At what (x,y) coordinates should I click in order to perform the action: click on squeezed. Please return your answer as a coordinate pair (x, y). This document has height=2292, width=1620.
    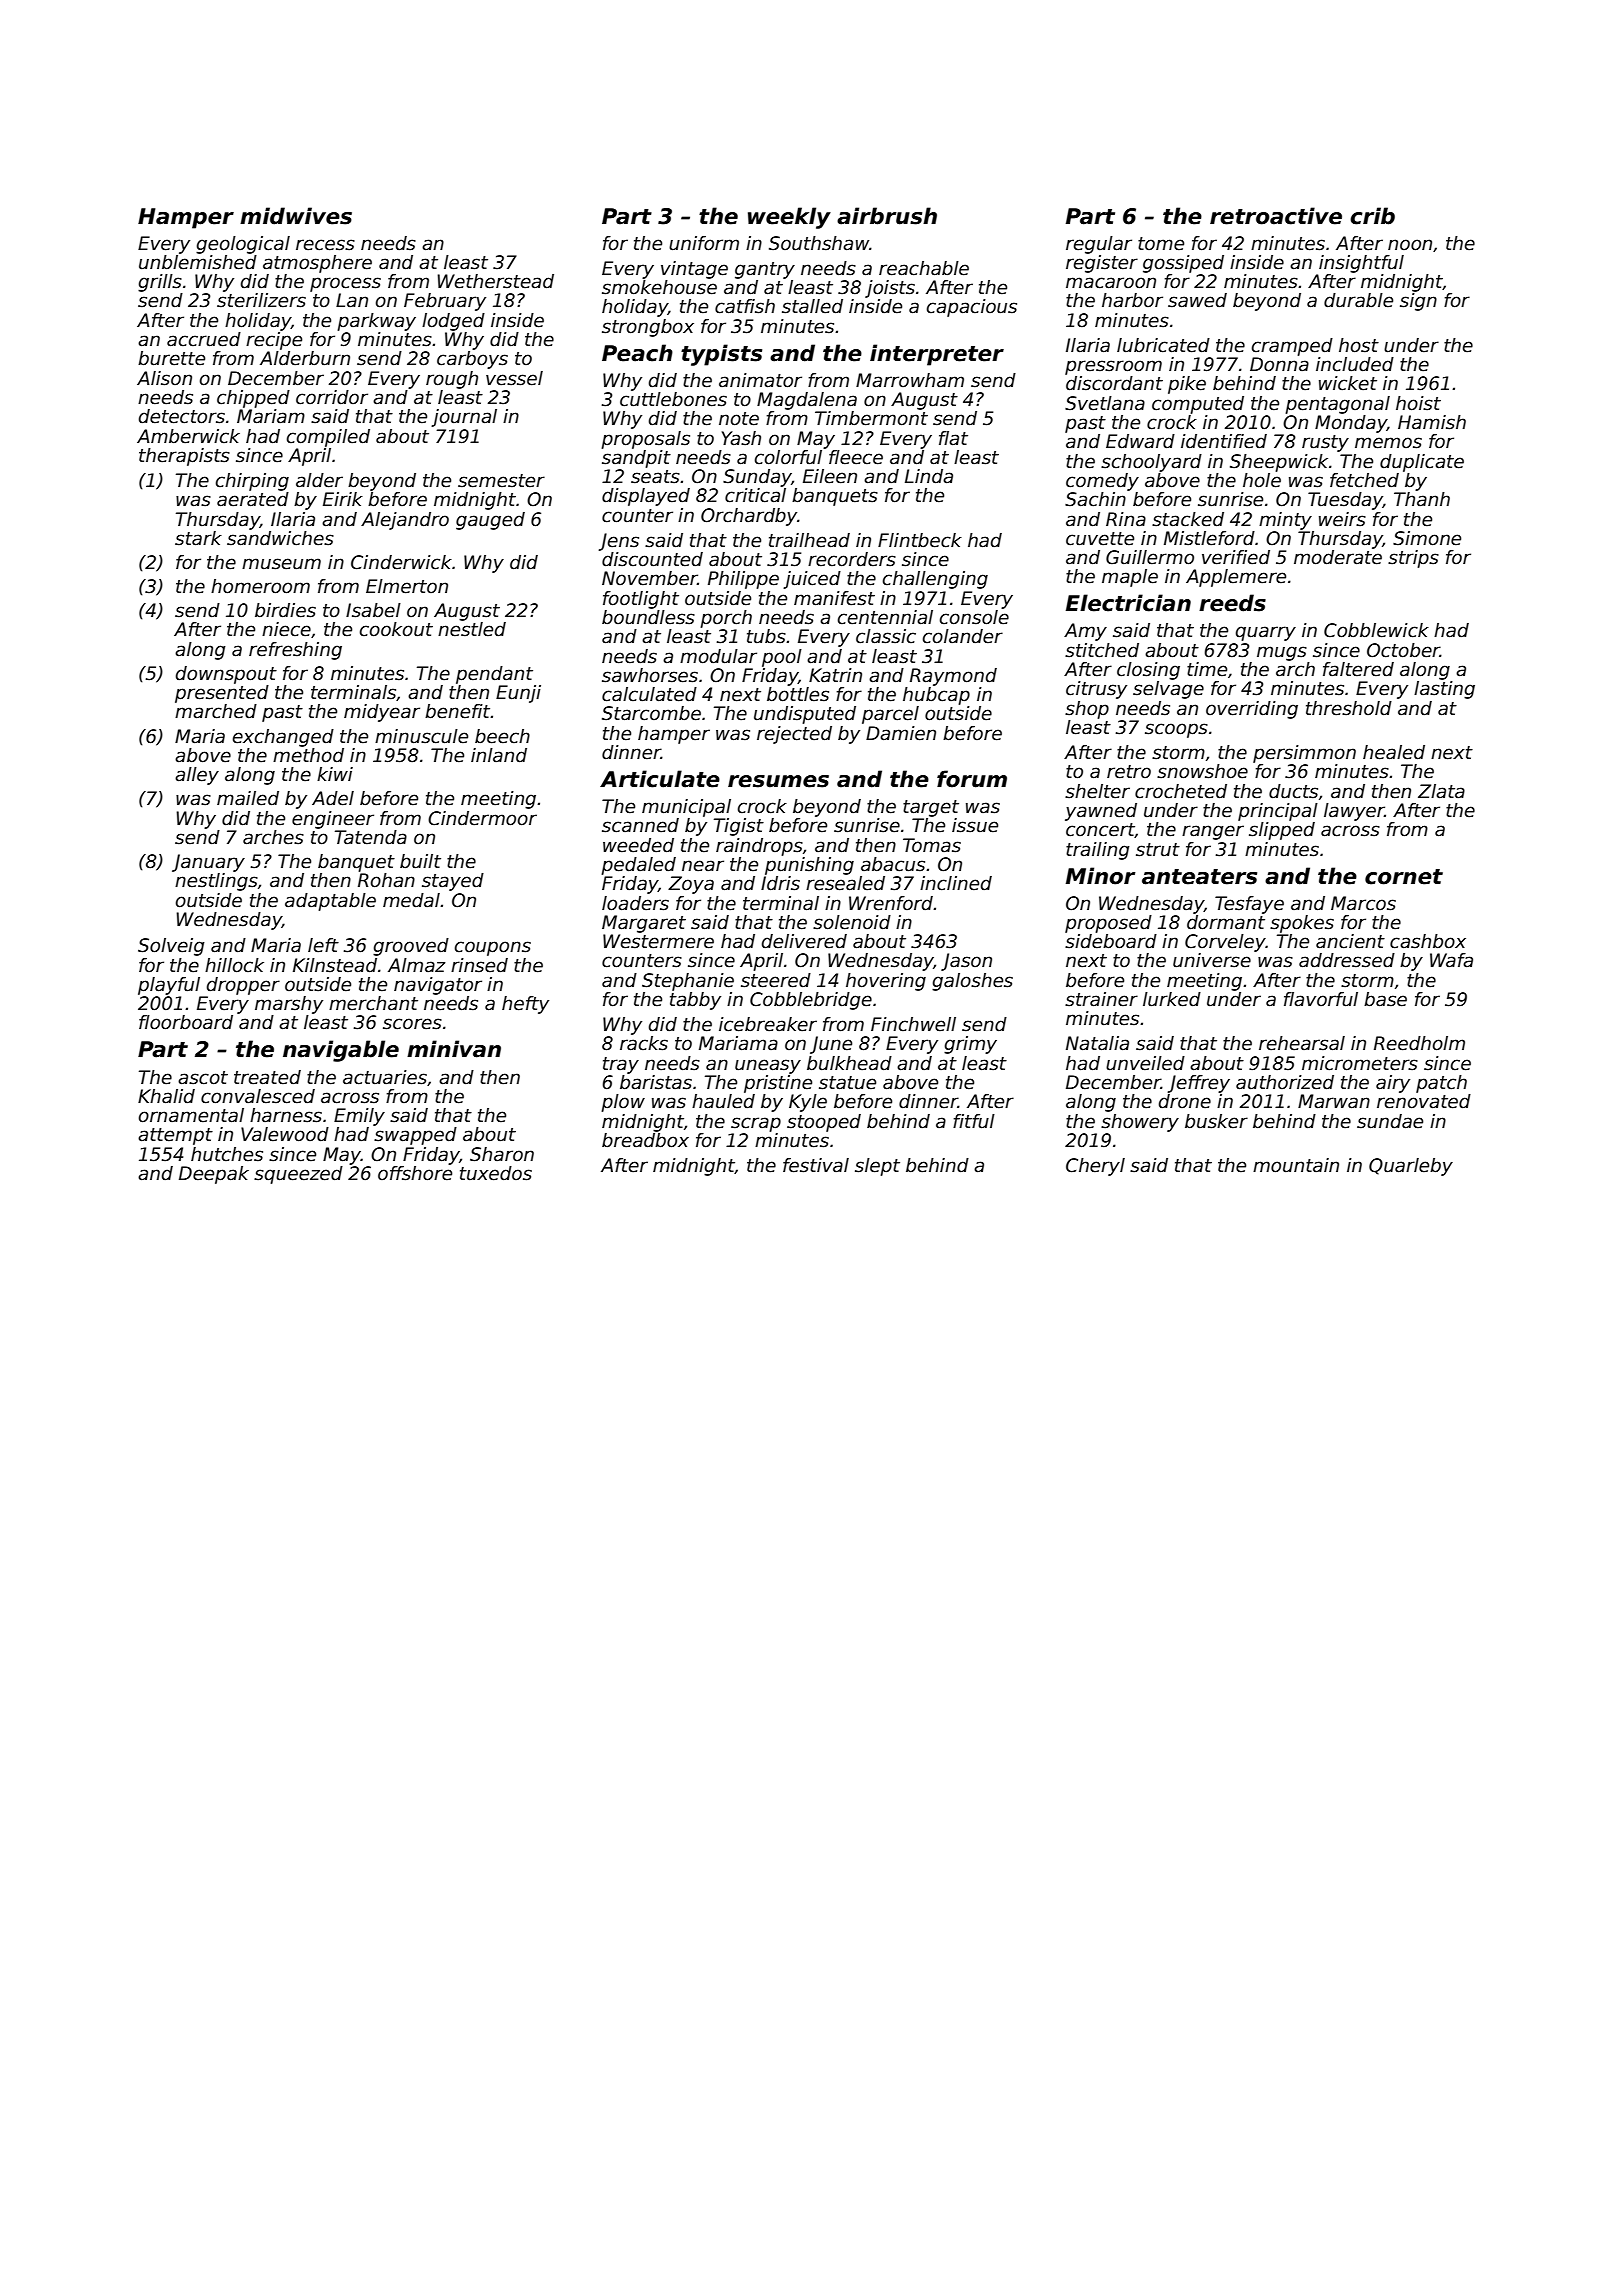
    Looking at the image, I should click on (298, 1175).
